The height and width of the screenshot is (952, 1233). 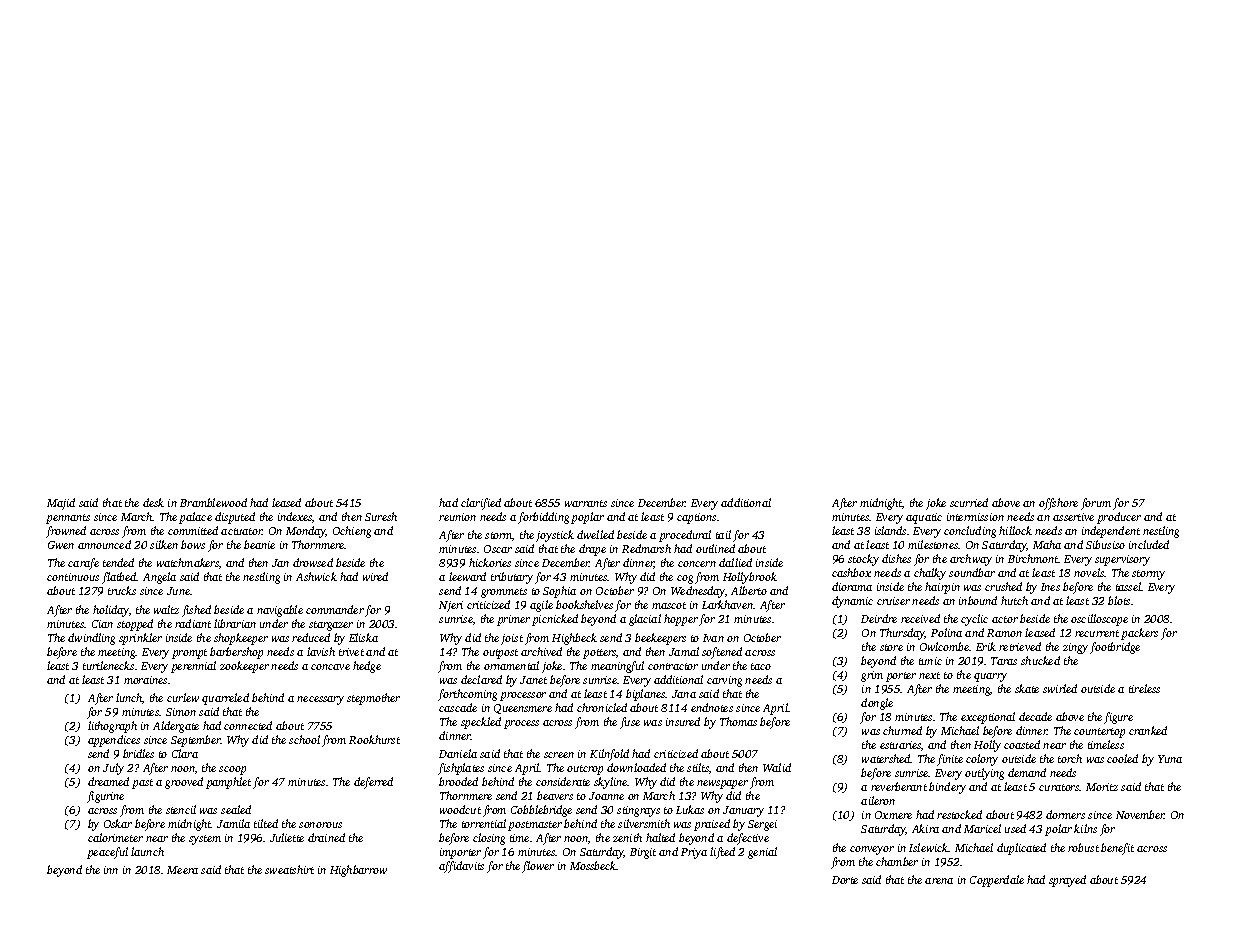 I want to click on figure, so click(x=1118, y=718).
